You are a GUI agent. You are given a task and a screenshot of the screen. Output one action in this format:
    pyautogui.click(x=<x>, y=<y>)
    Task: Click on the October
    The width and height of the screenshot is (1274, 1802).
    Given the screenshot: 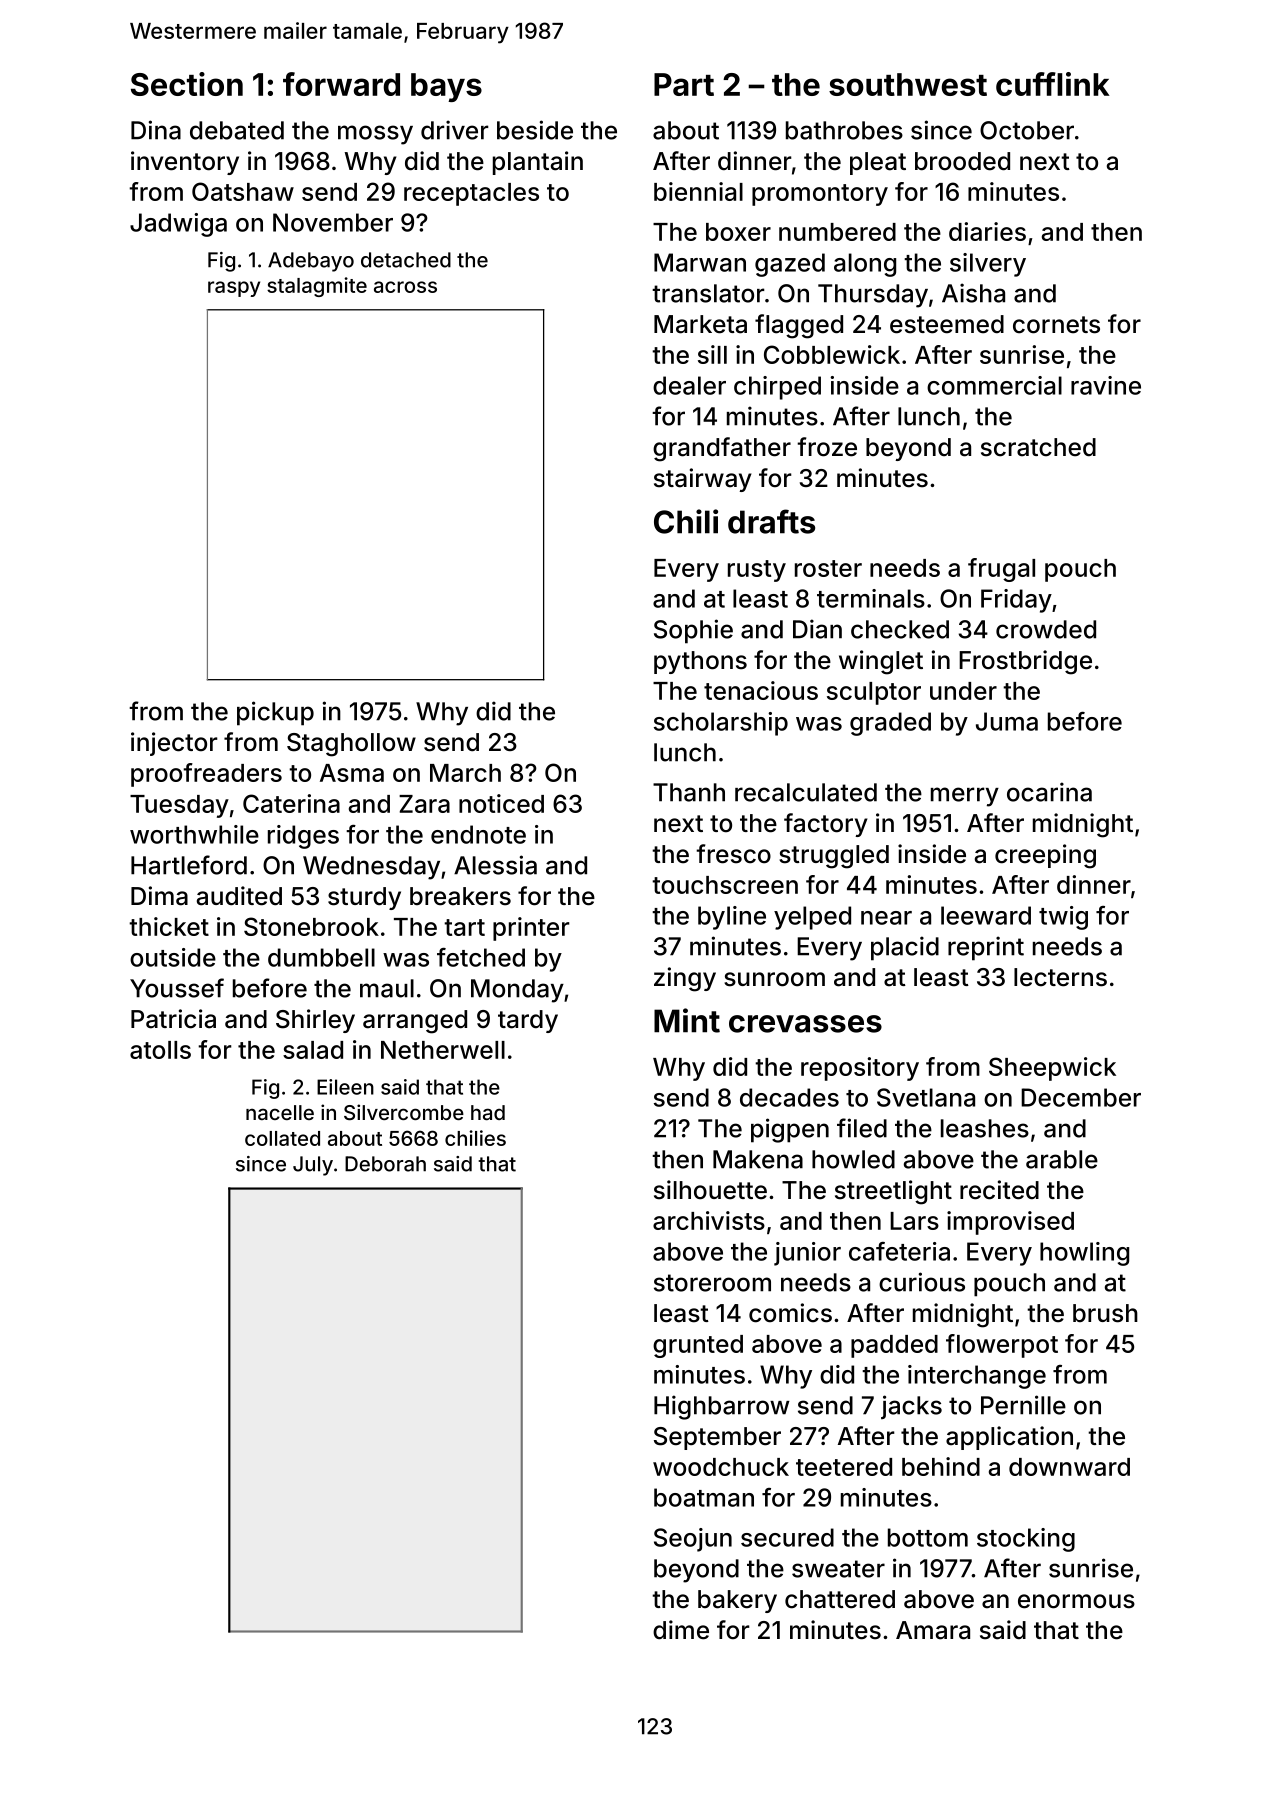 What is the action you would take?
    pyautogui.click(x=1027, y=130)
